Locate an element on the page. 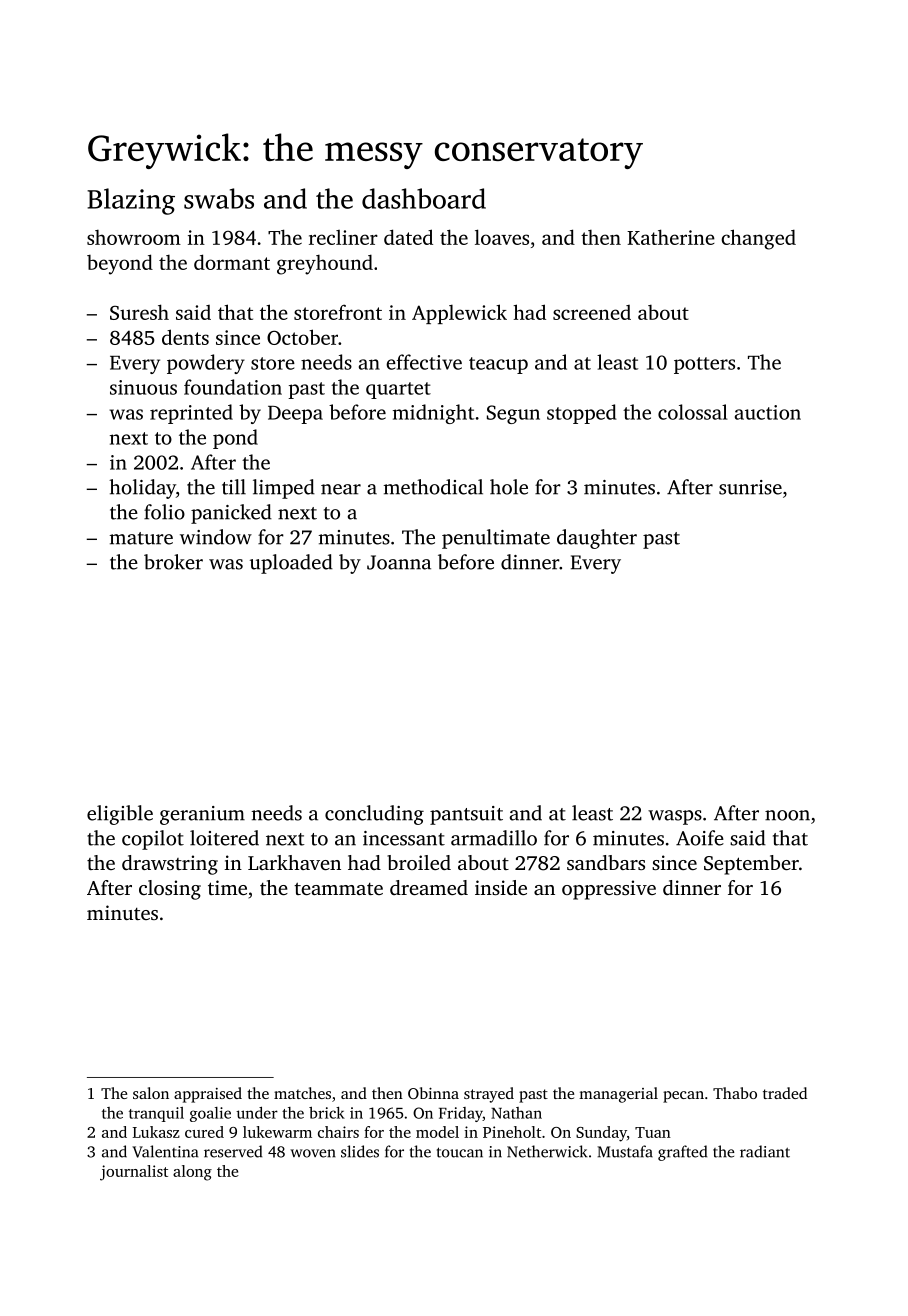 The image size is (908, 1316). pantsuit is located at coordinates (466, 815).
